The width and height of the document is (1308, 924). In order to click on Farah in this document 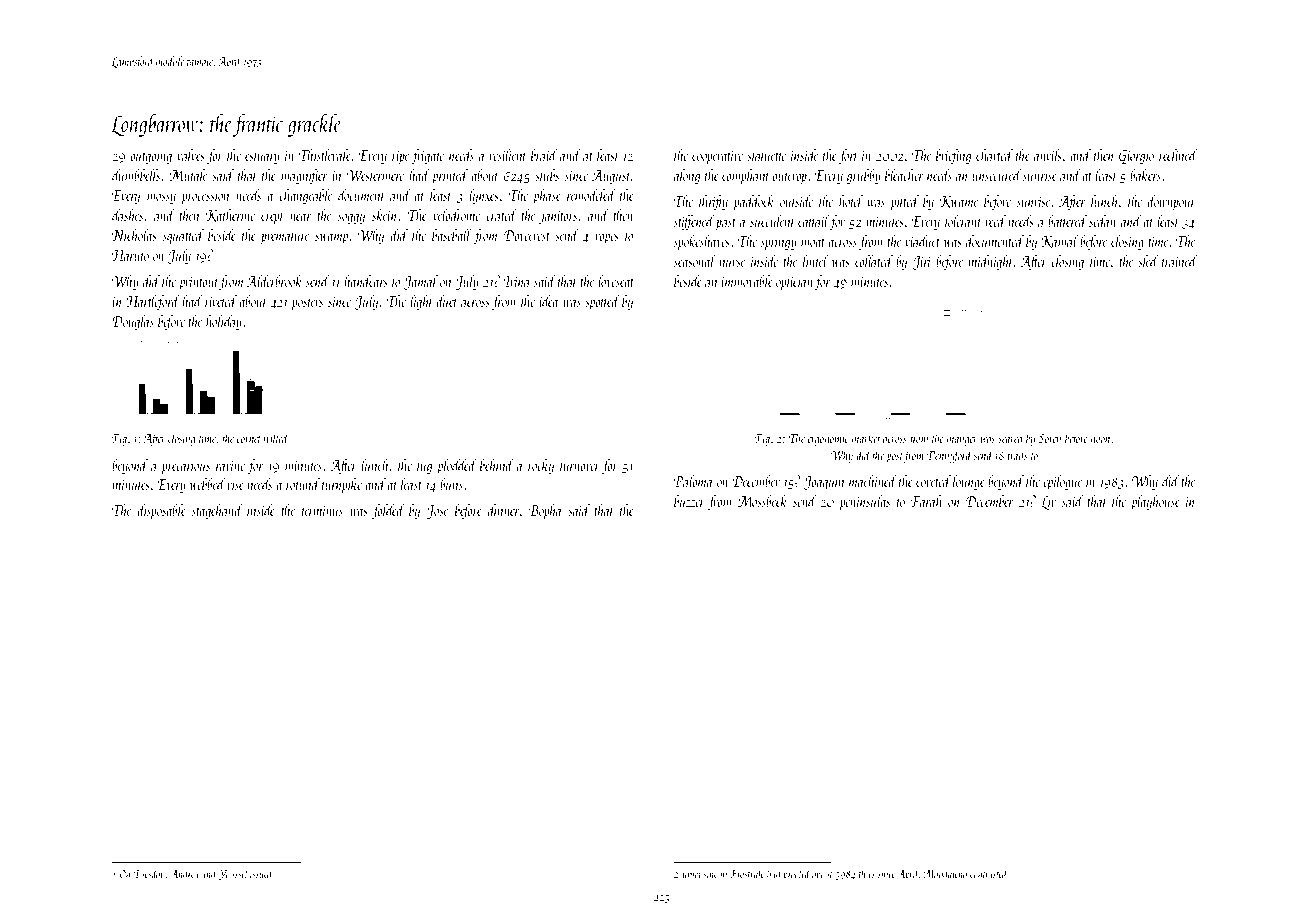, I will do `click(926, 501)`.
